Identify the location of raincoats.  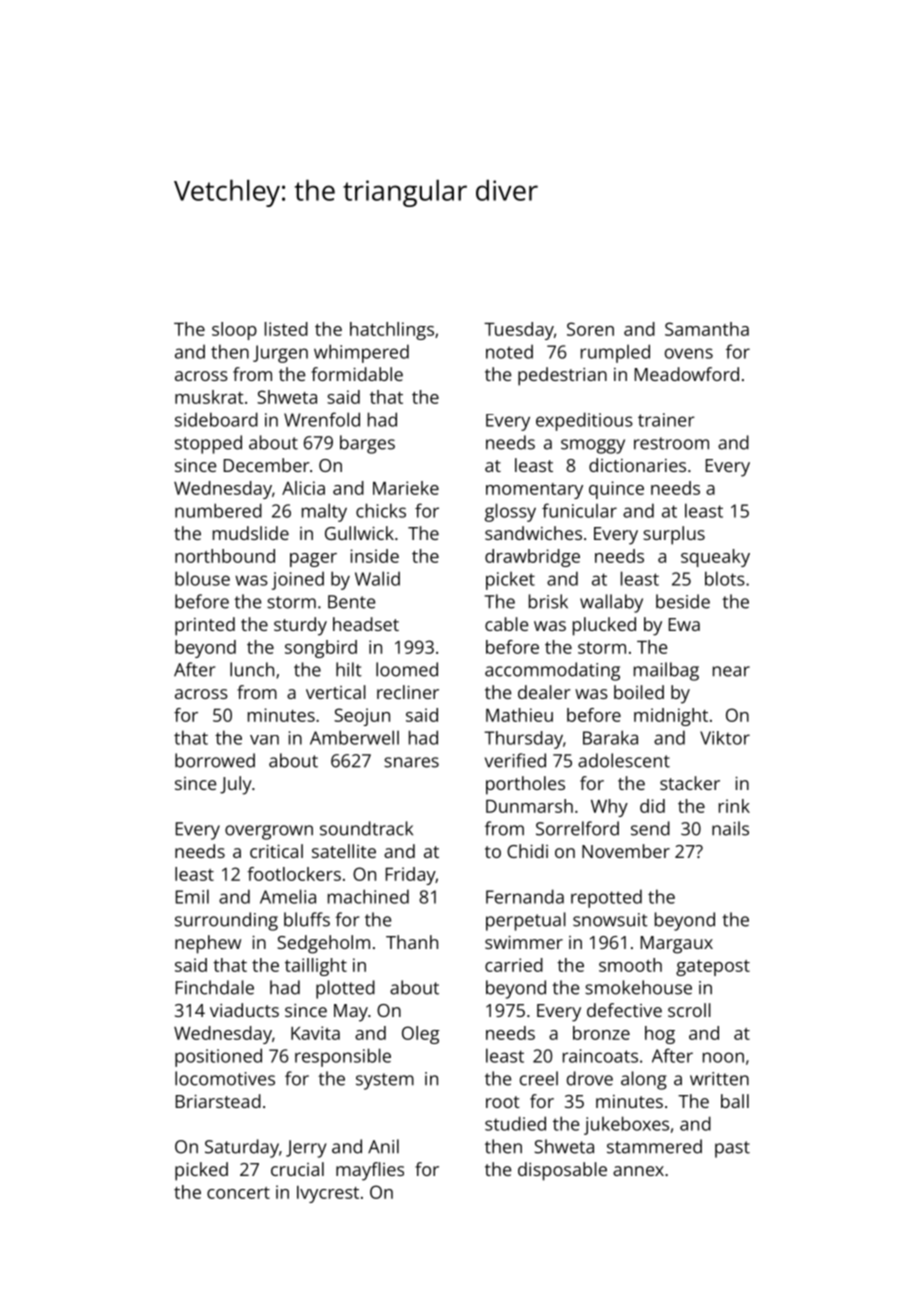
(600, 1056).
